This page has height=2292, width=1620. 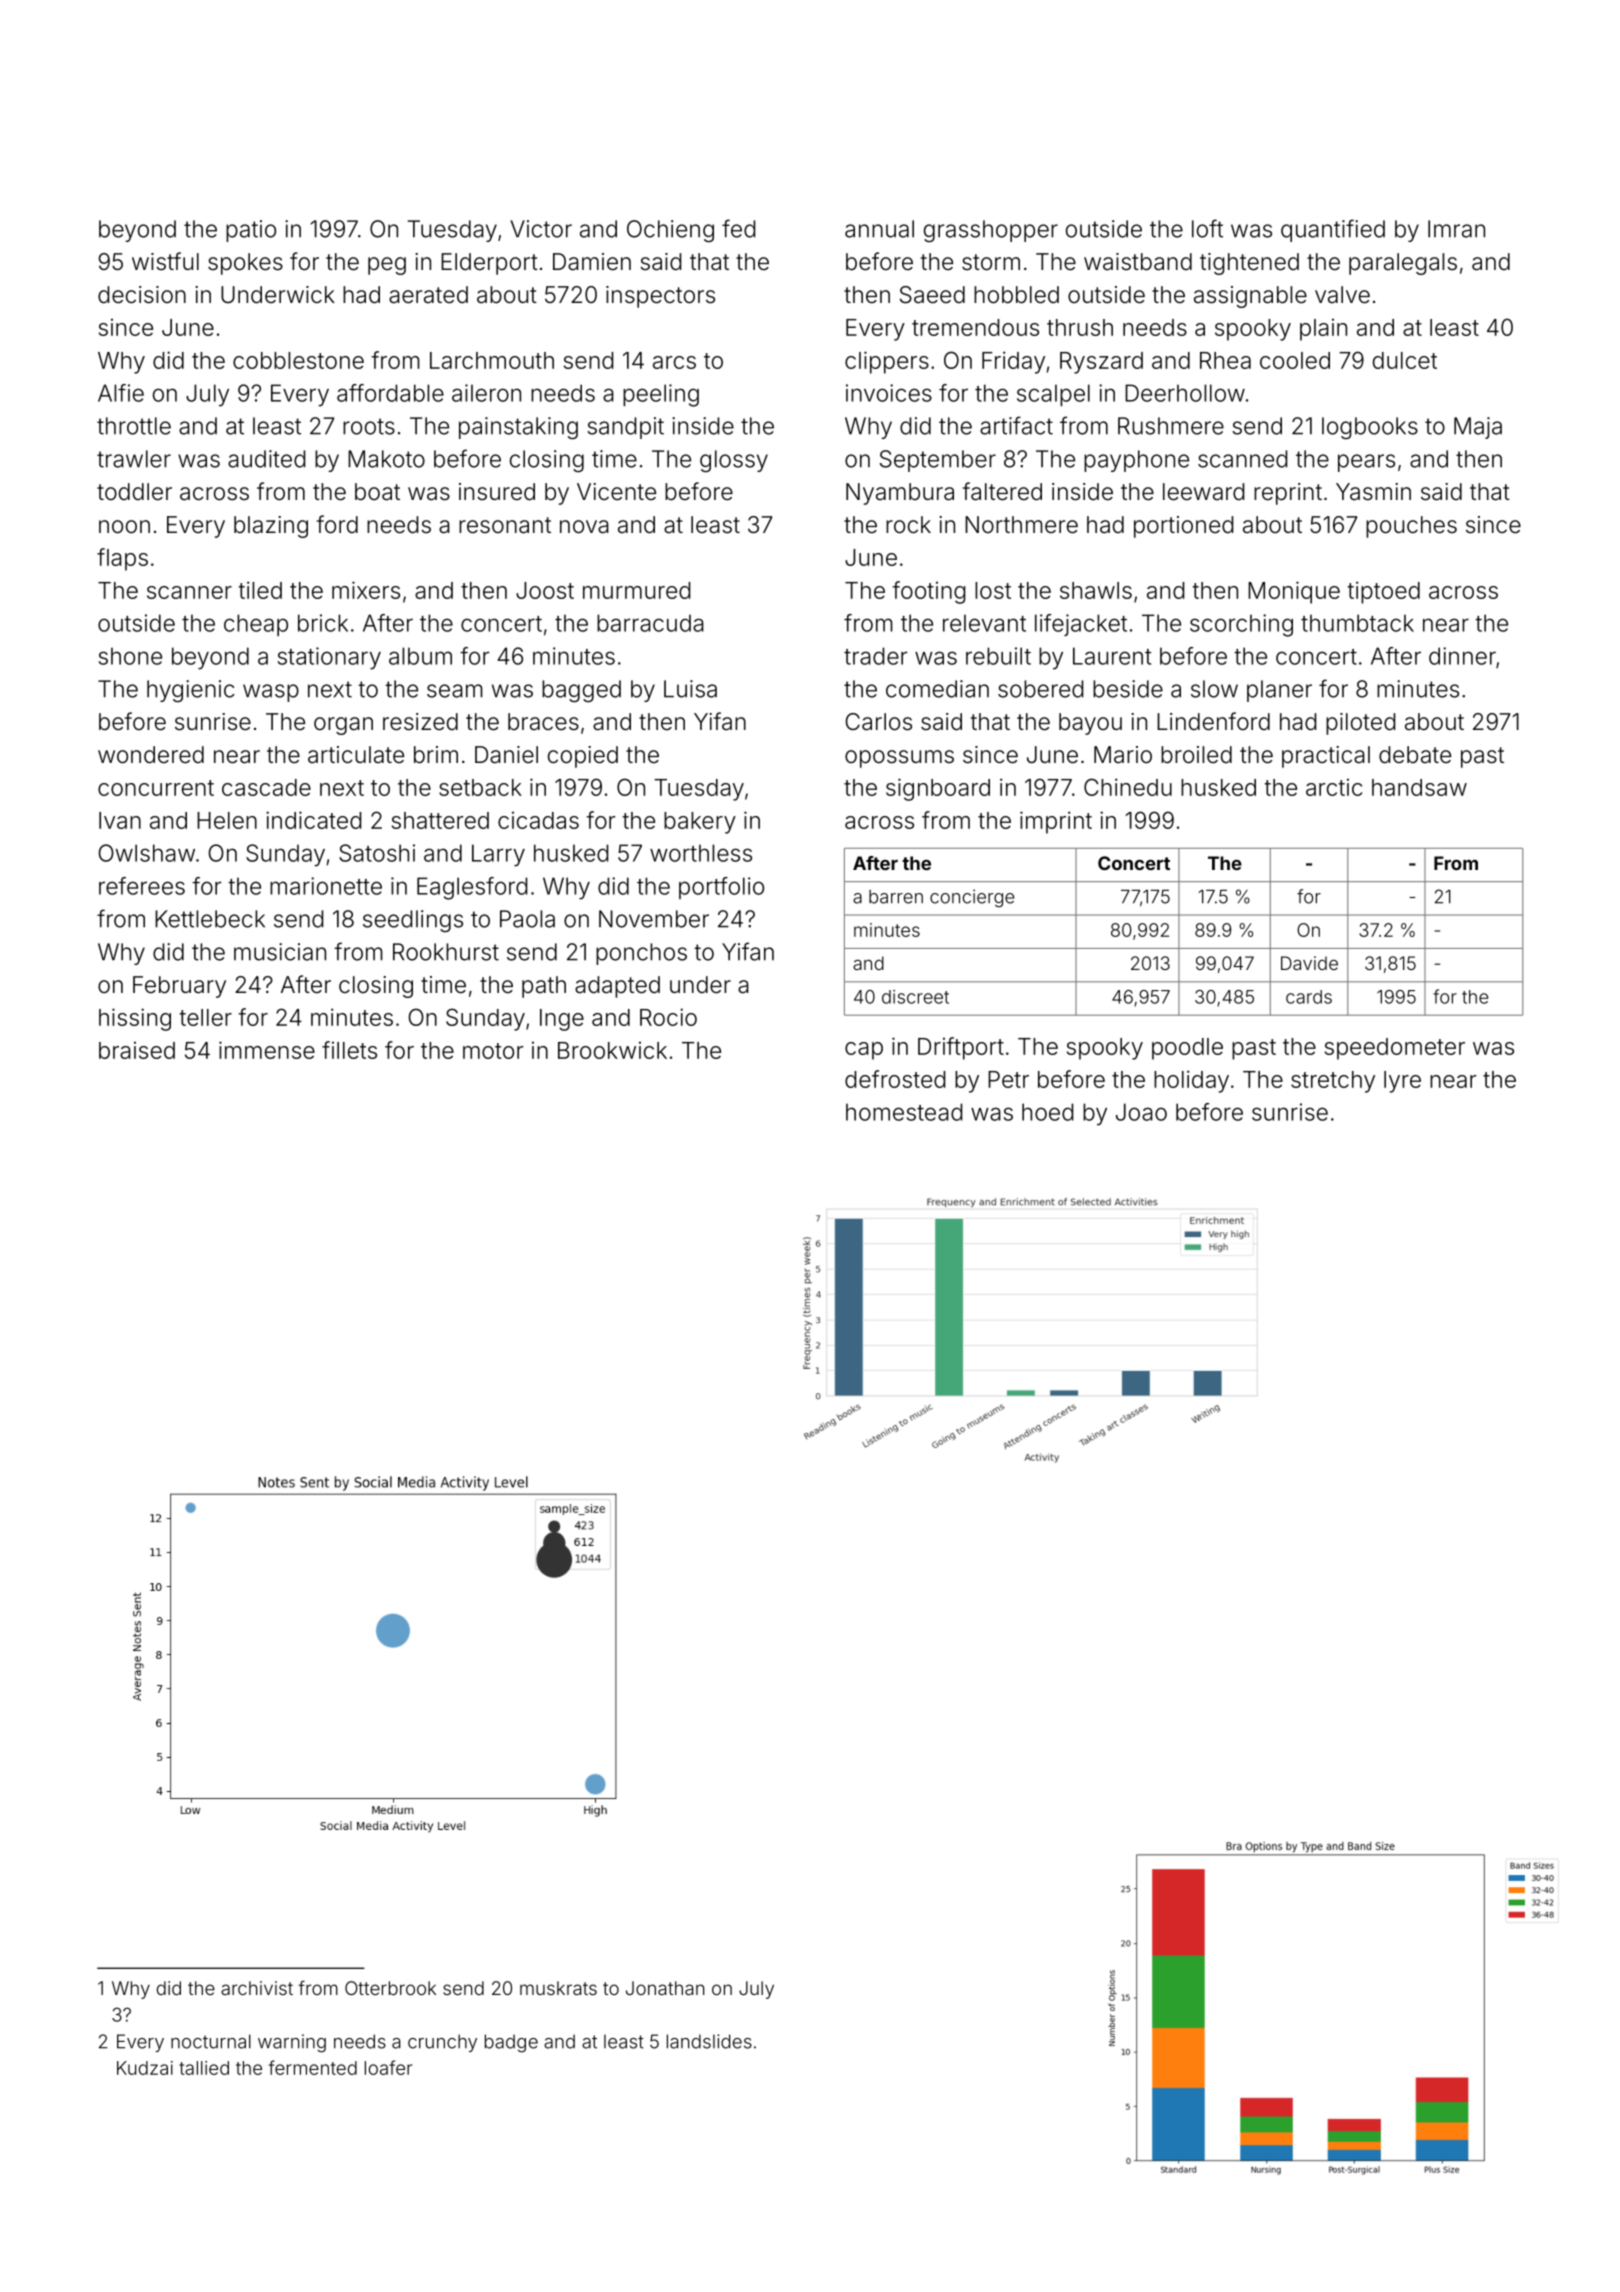 I want to click on lyre, so click(x=1402, y=1082).
